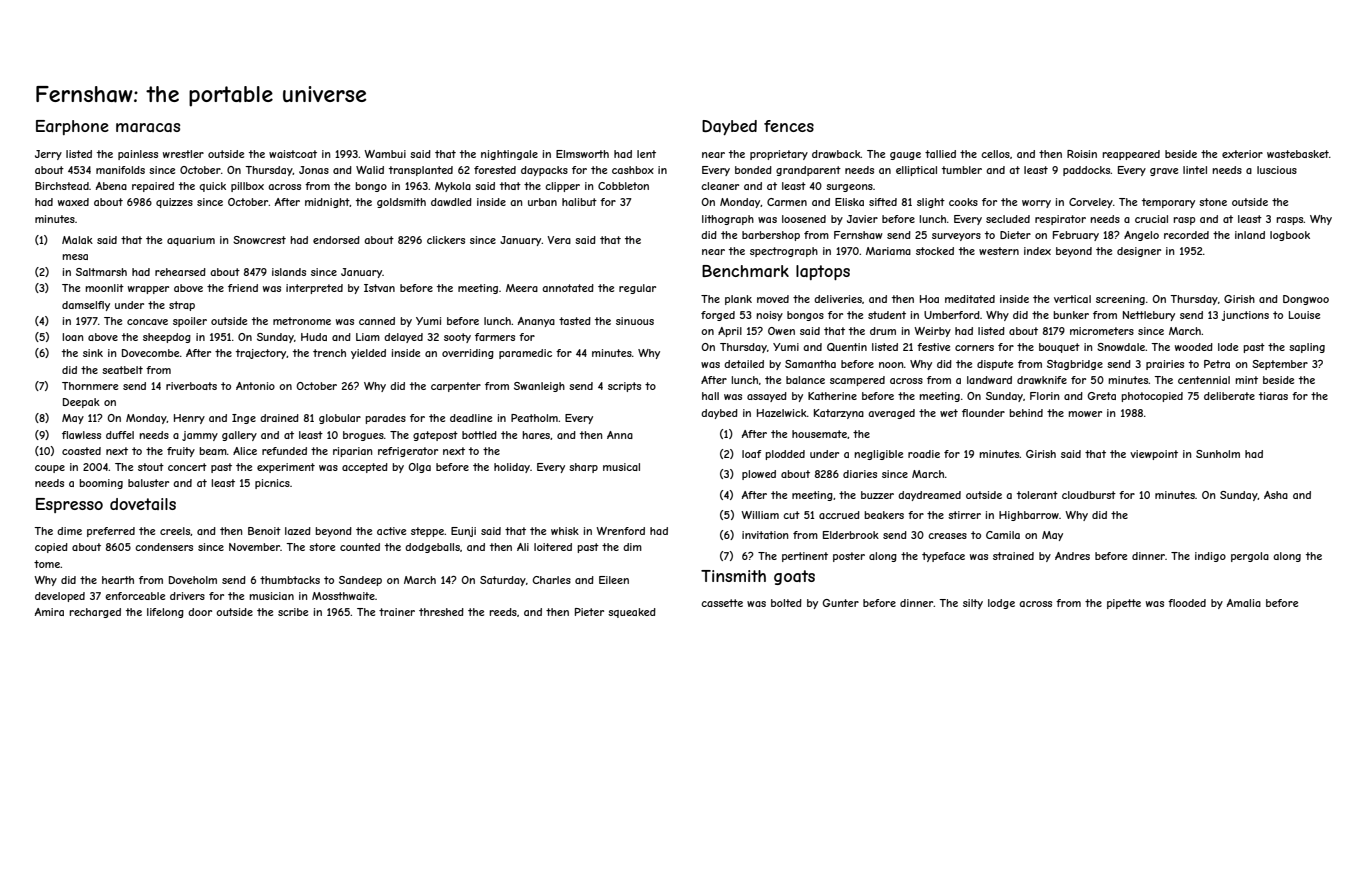 Image resolution: width=1372 pixels, height=887 pixels. I want to click on Elmsworth, so click(582, 154).
